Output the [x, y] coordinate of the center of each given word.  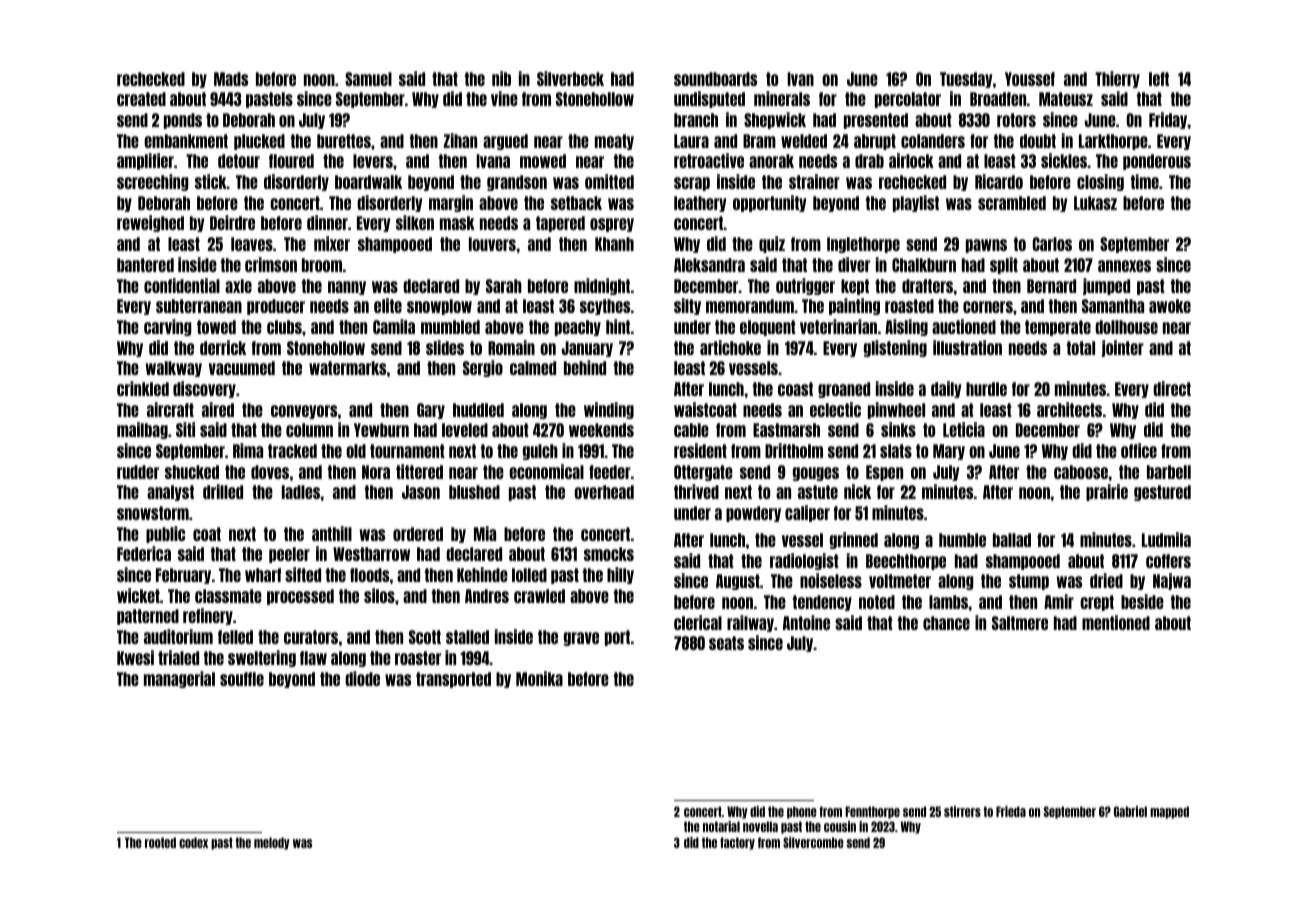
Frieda [1011, 811]
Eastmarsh [786, 430]
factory [737, 843]
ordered [418, 534]
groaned [844, 390]
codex [193, 842]
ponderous [1157, 162]
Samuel [368, 79]
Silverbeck [570, 78]
